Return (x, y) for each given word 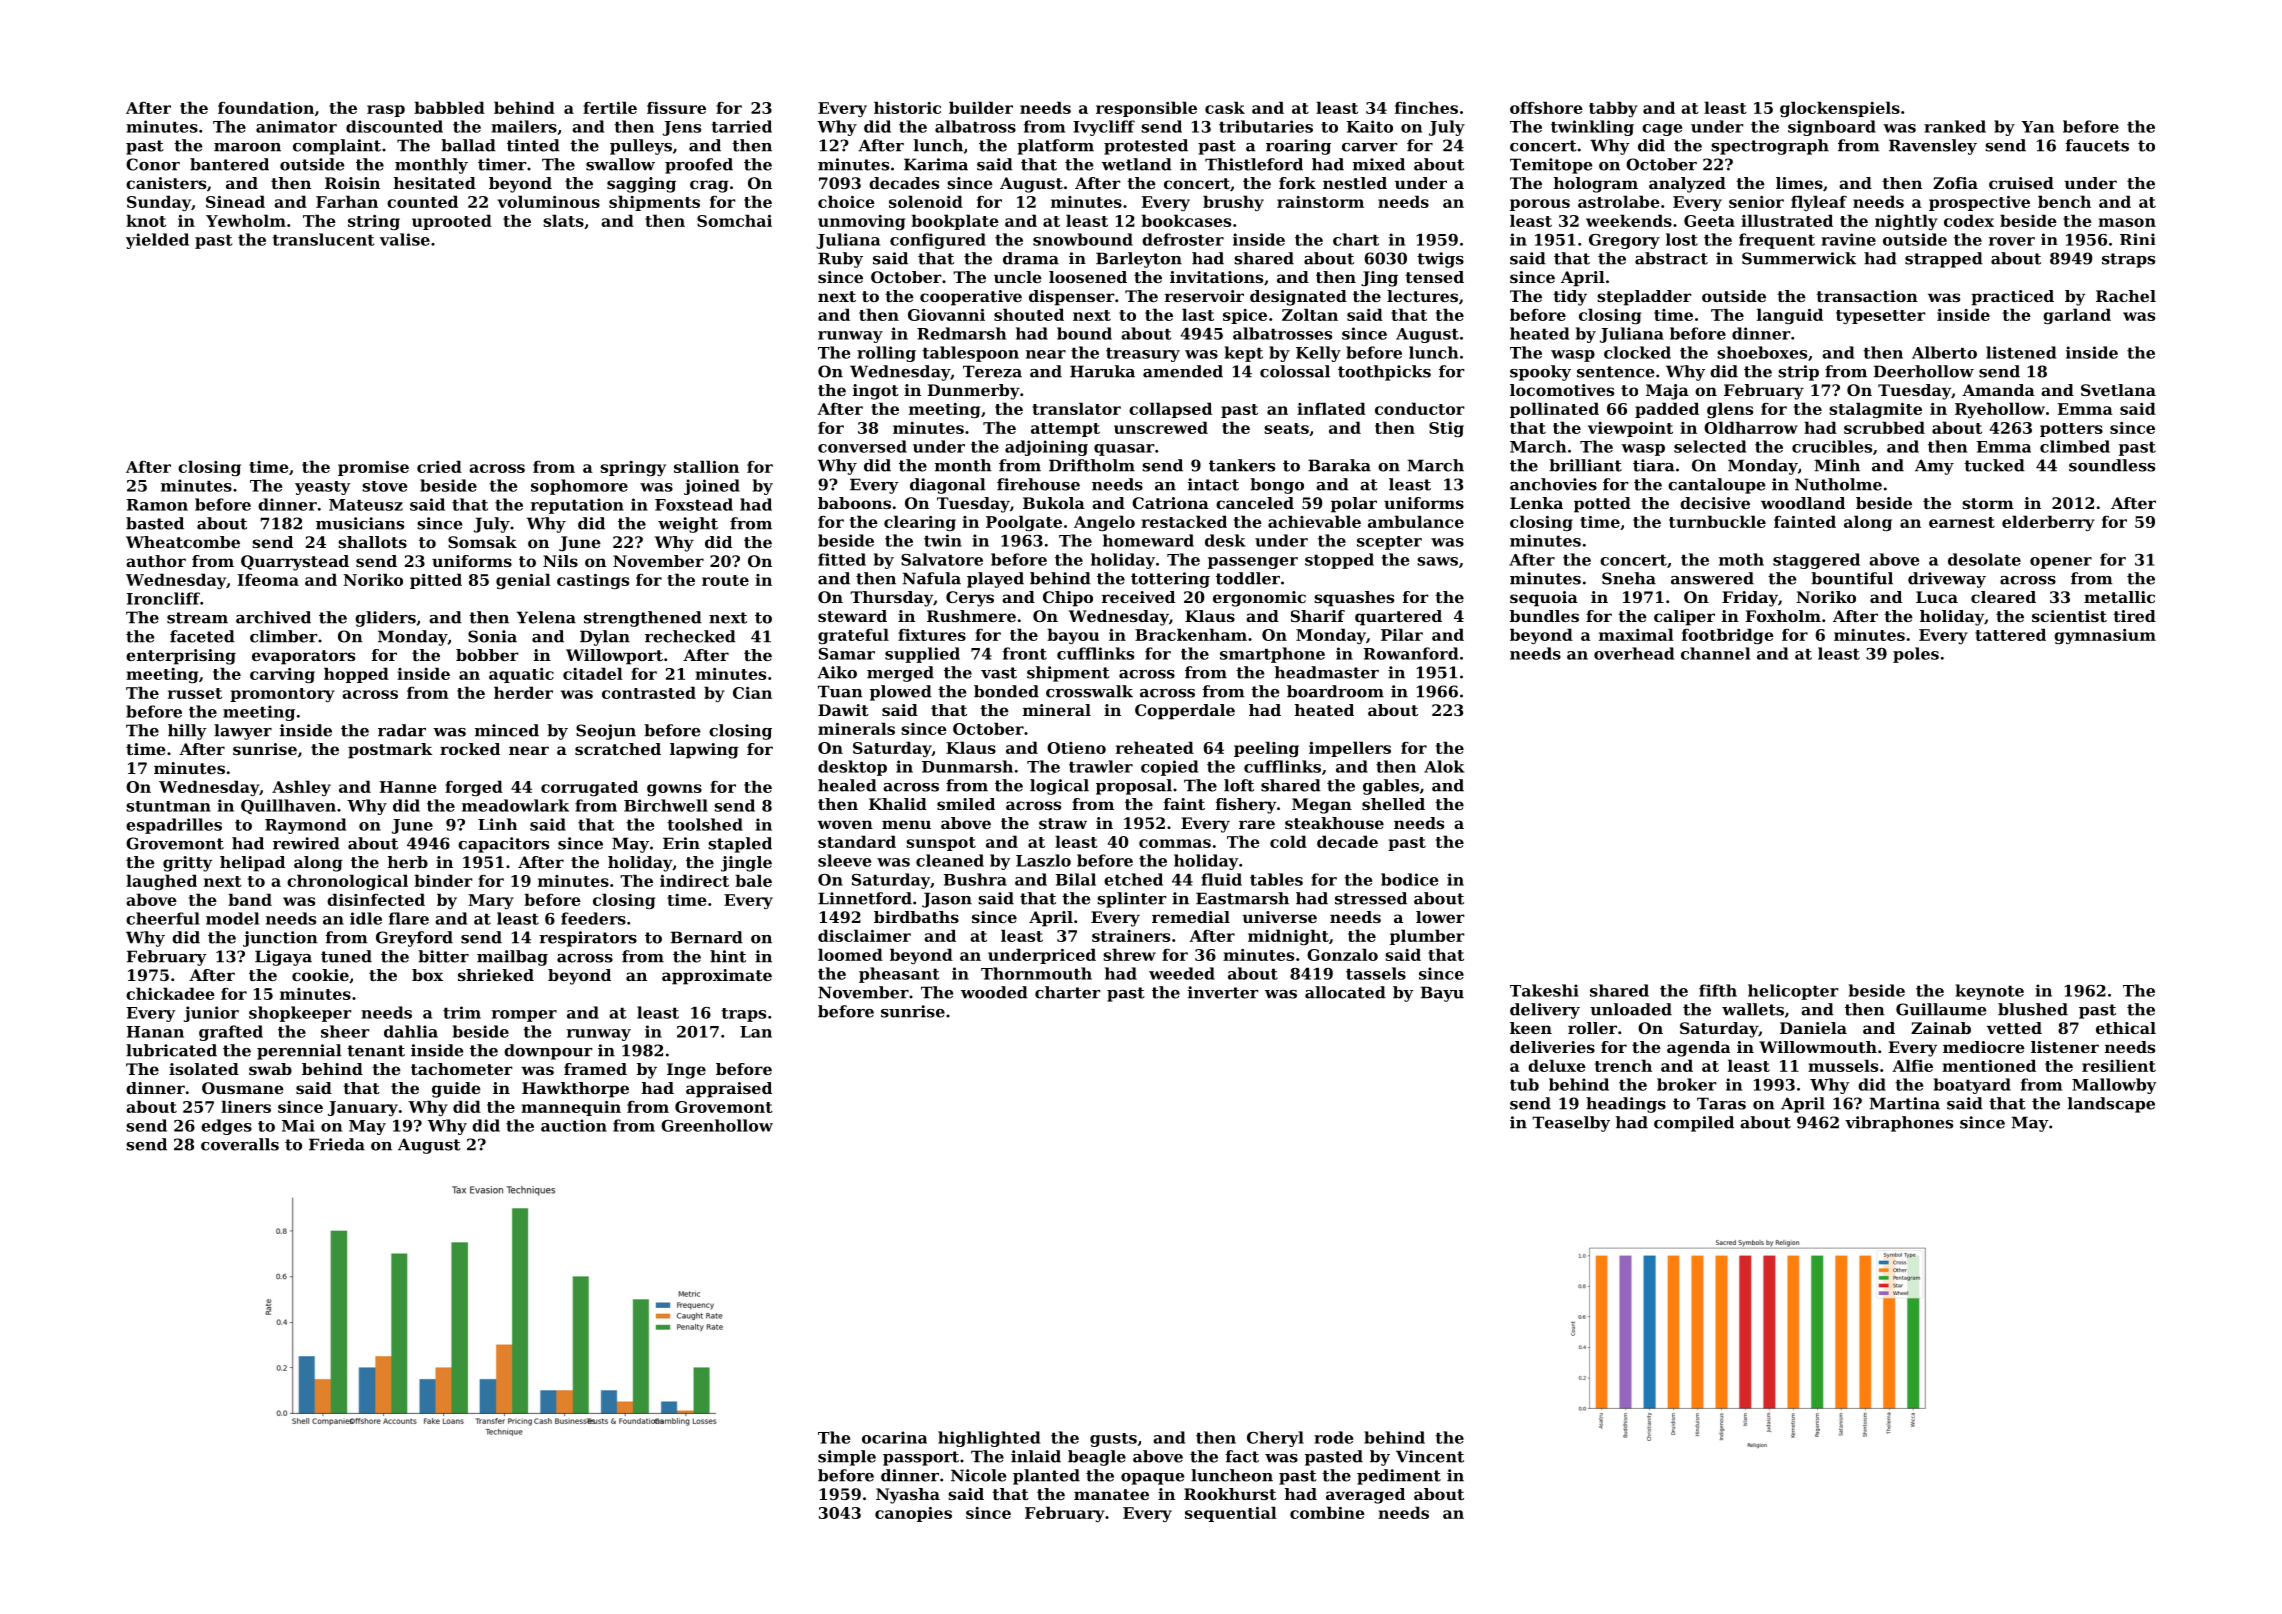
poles (1916, 655)
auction (574, 1125)
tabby (1613, 109)
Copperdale (1185, 712)
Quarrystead (295, 563)
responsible (1146, 109)
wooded (994, 992)
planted (1046, 1477)
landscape (2111, 1105)
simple (847, 1458)
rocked (470, 749)
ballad (468, 145)
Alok (1444, 766)
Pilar (1402, 634)
